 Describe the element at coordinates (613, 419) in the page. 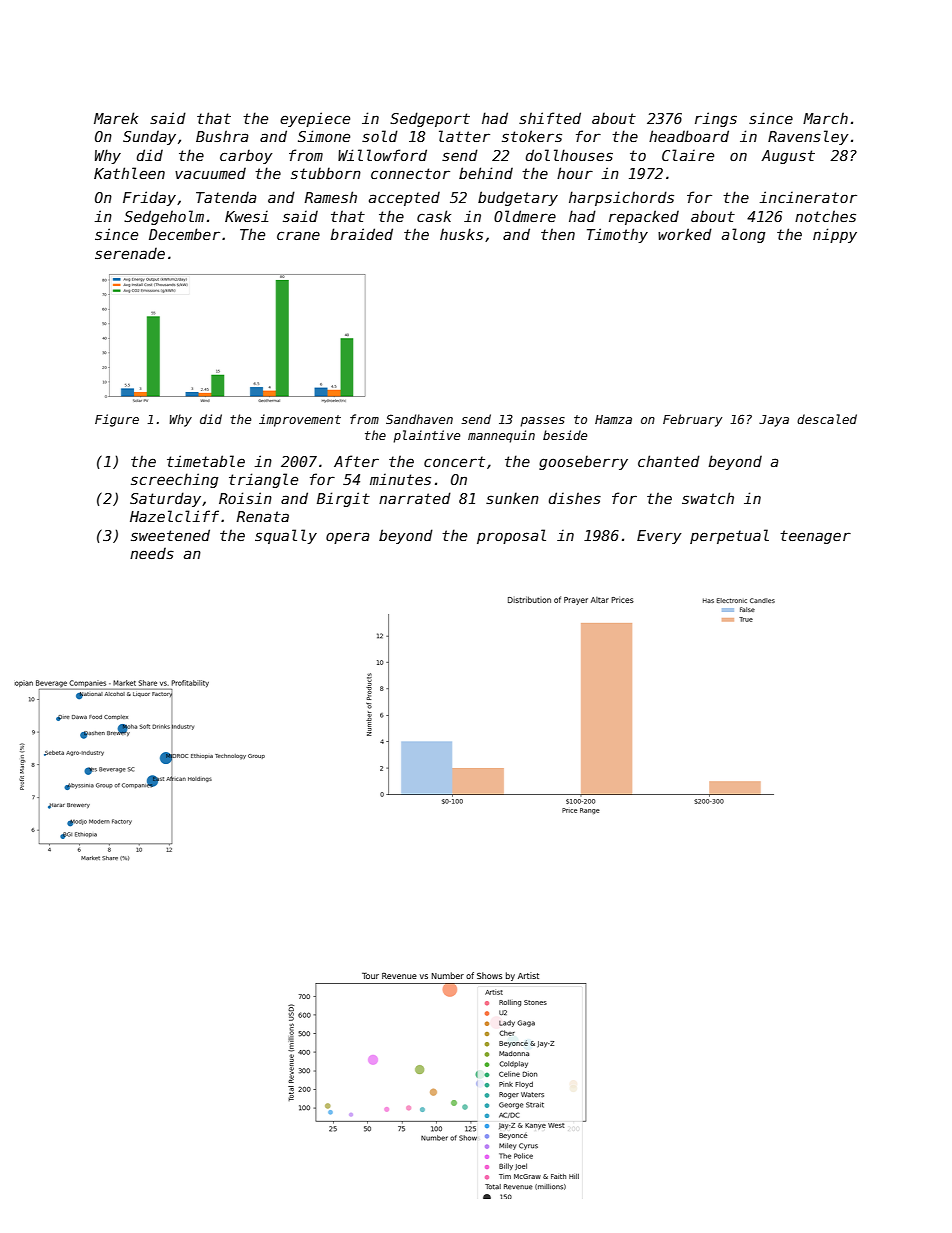

I see `Hamza` at that location.
